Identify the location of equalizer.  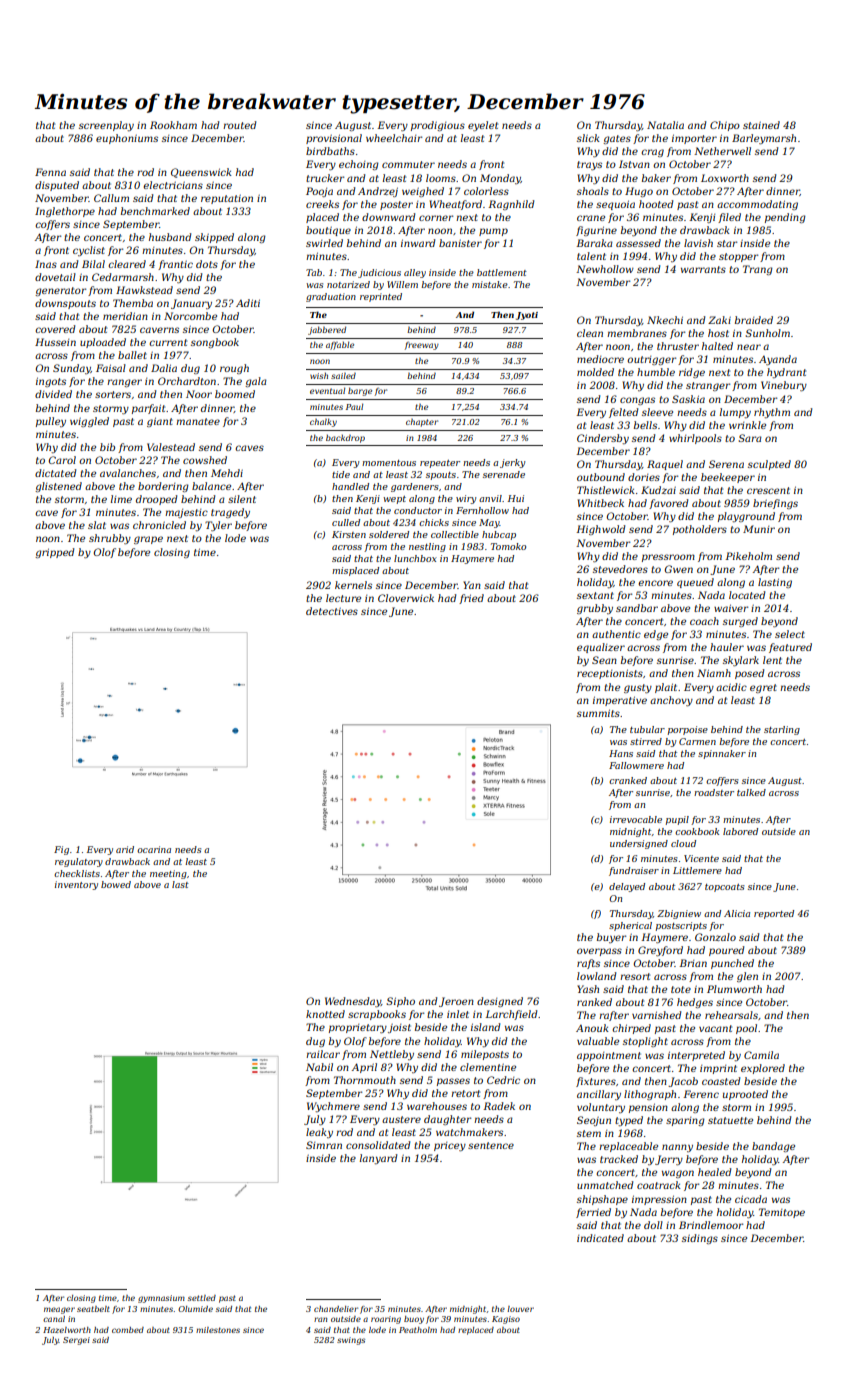
(601, 648).
